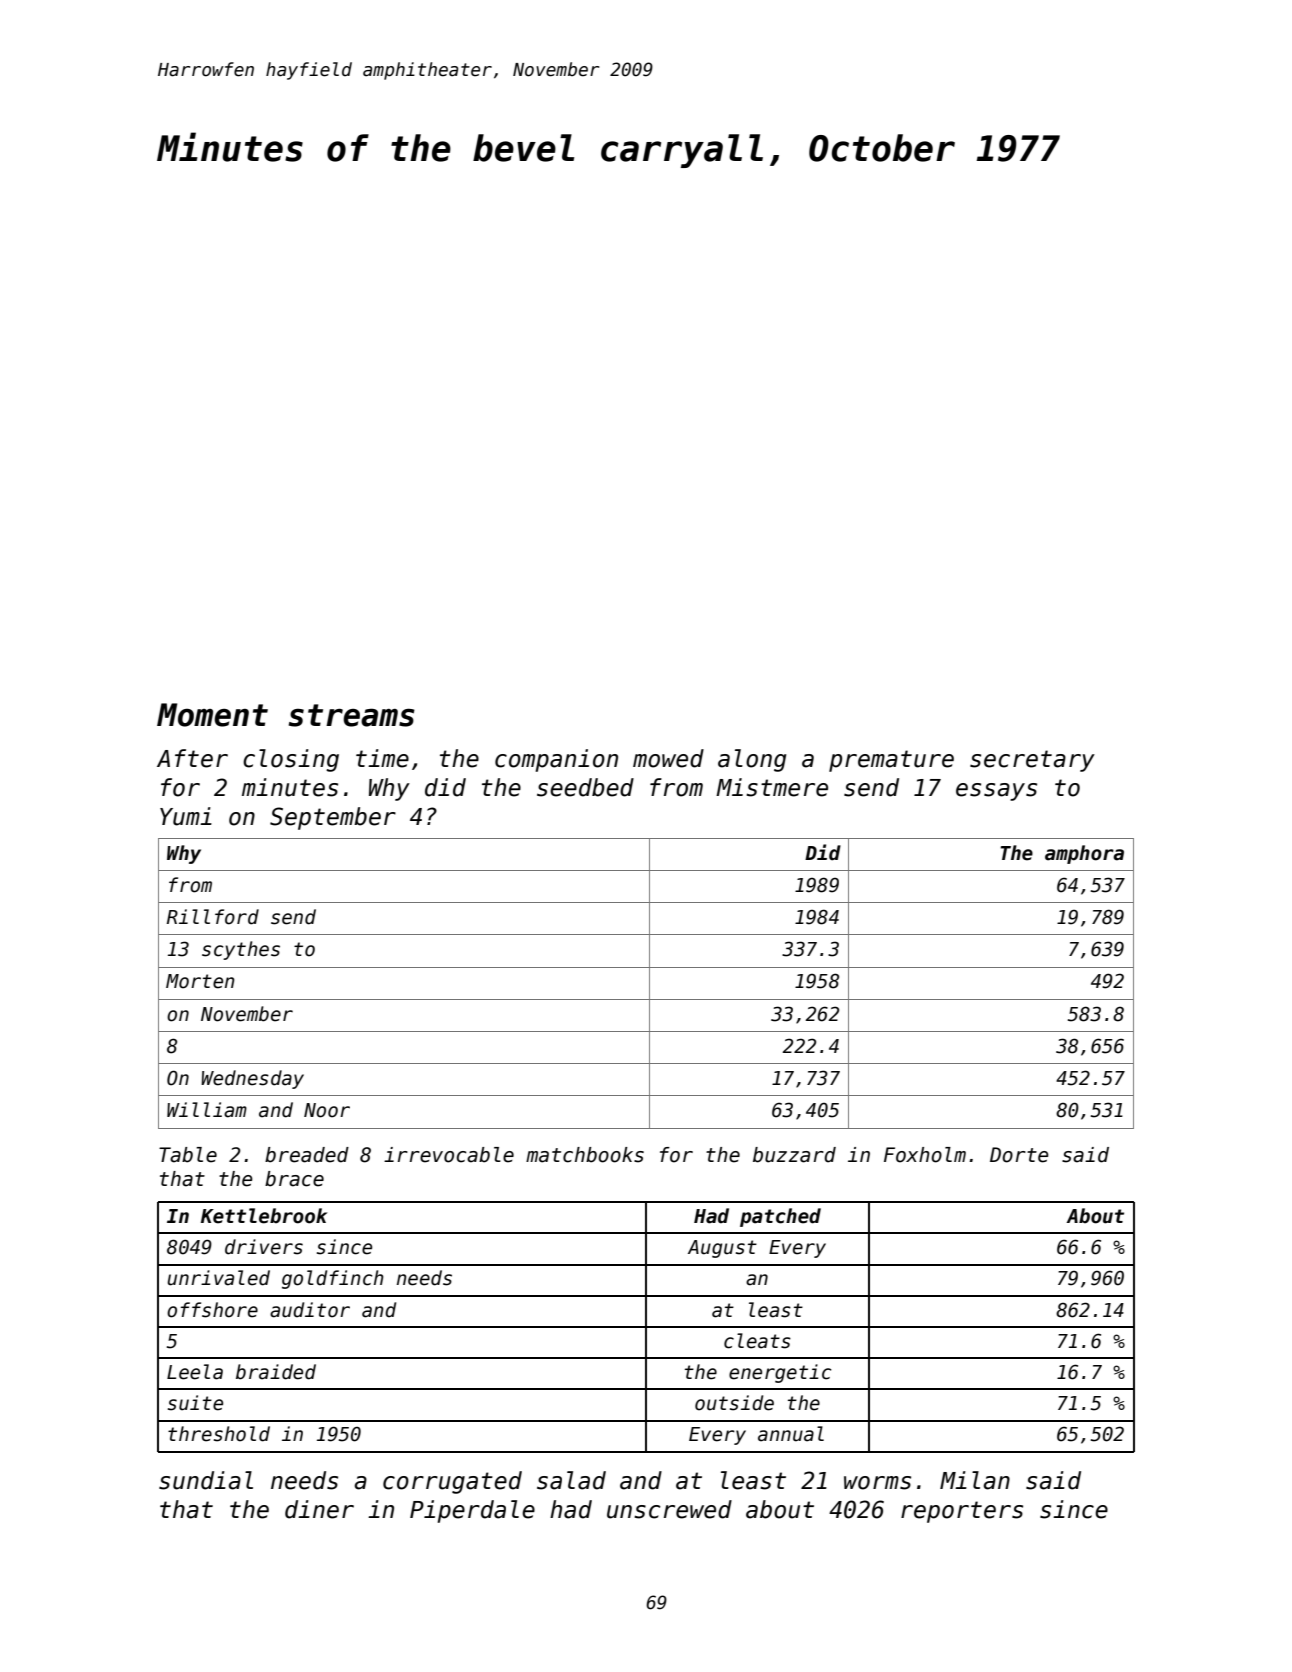 The image size is (1292, 1672). I want to click on Moment, so click(212, 715).
